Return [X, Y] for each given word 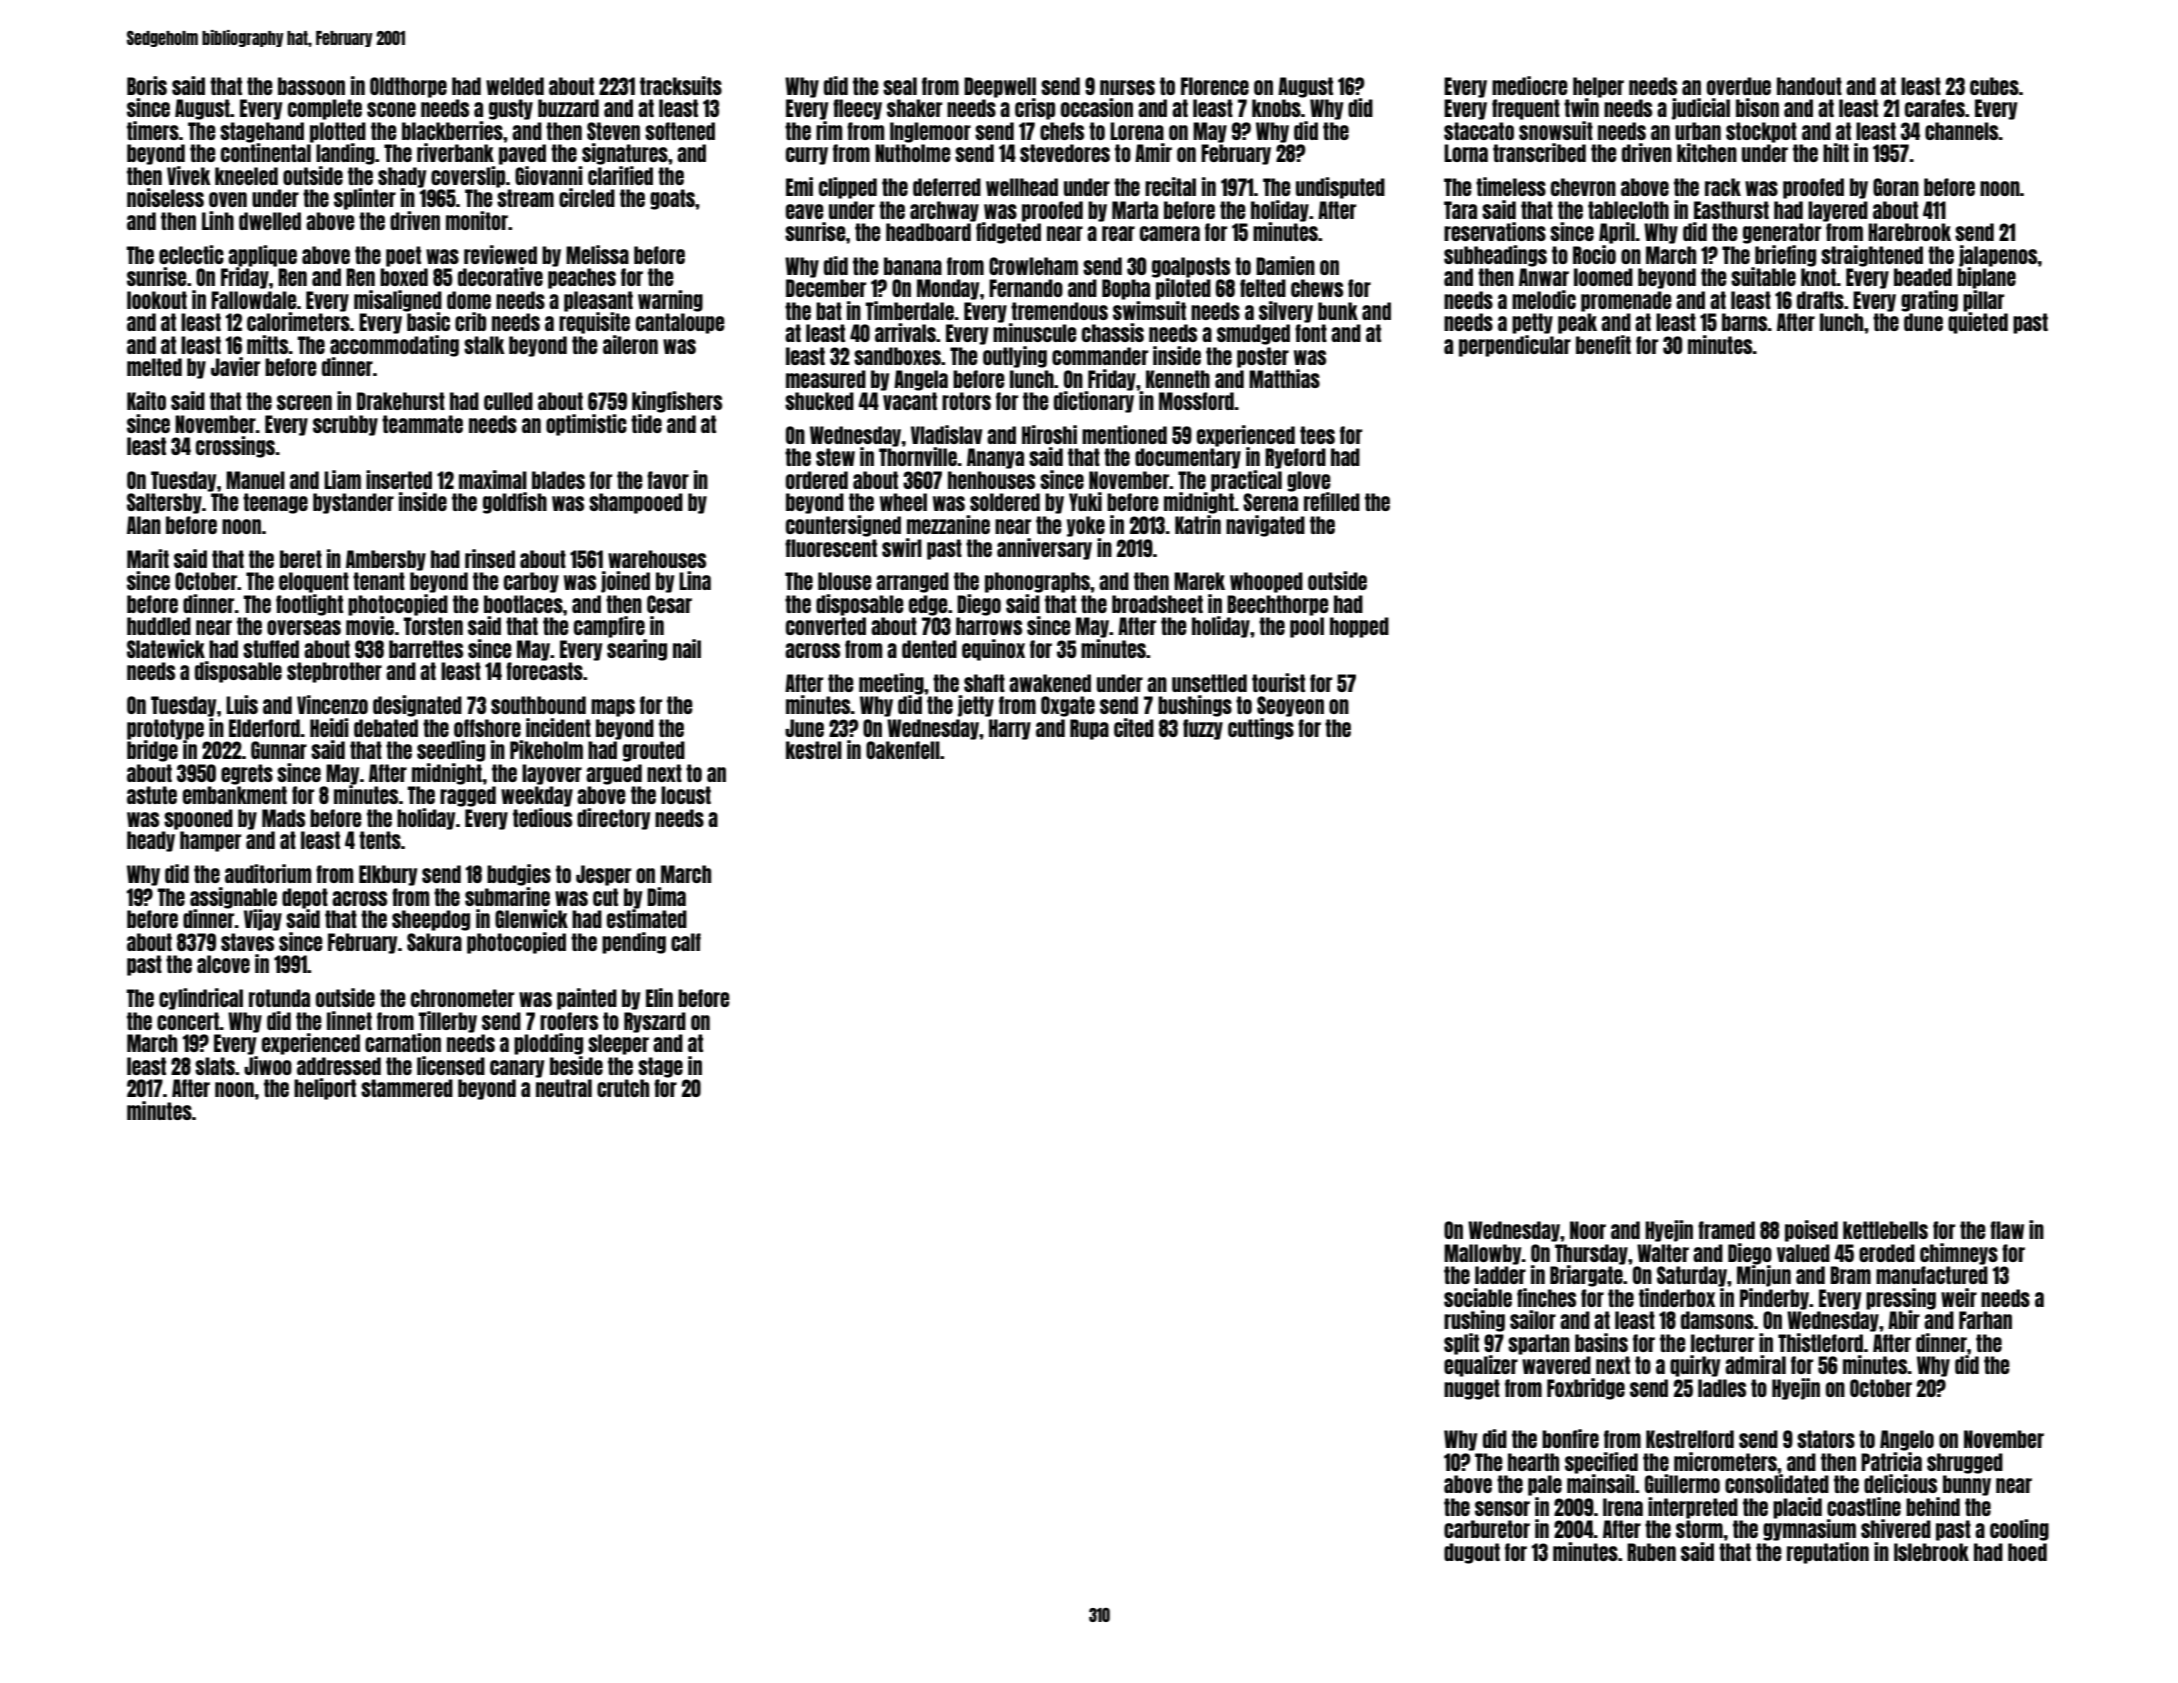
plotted [338, 132]
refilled [1332, 501]
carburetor [1487, 1529]
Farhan [1985, 1320]
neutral [564, 1088]
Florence [1215, 86]
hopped [1359, 627]
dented [929, 649]
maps [613, 708]
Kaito [146, 400]
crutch [623, 1088]
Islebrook [1931, 1552]
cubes [1994, 86]
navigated [1265, 526]
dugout [1472, 1553]
